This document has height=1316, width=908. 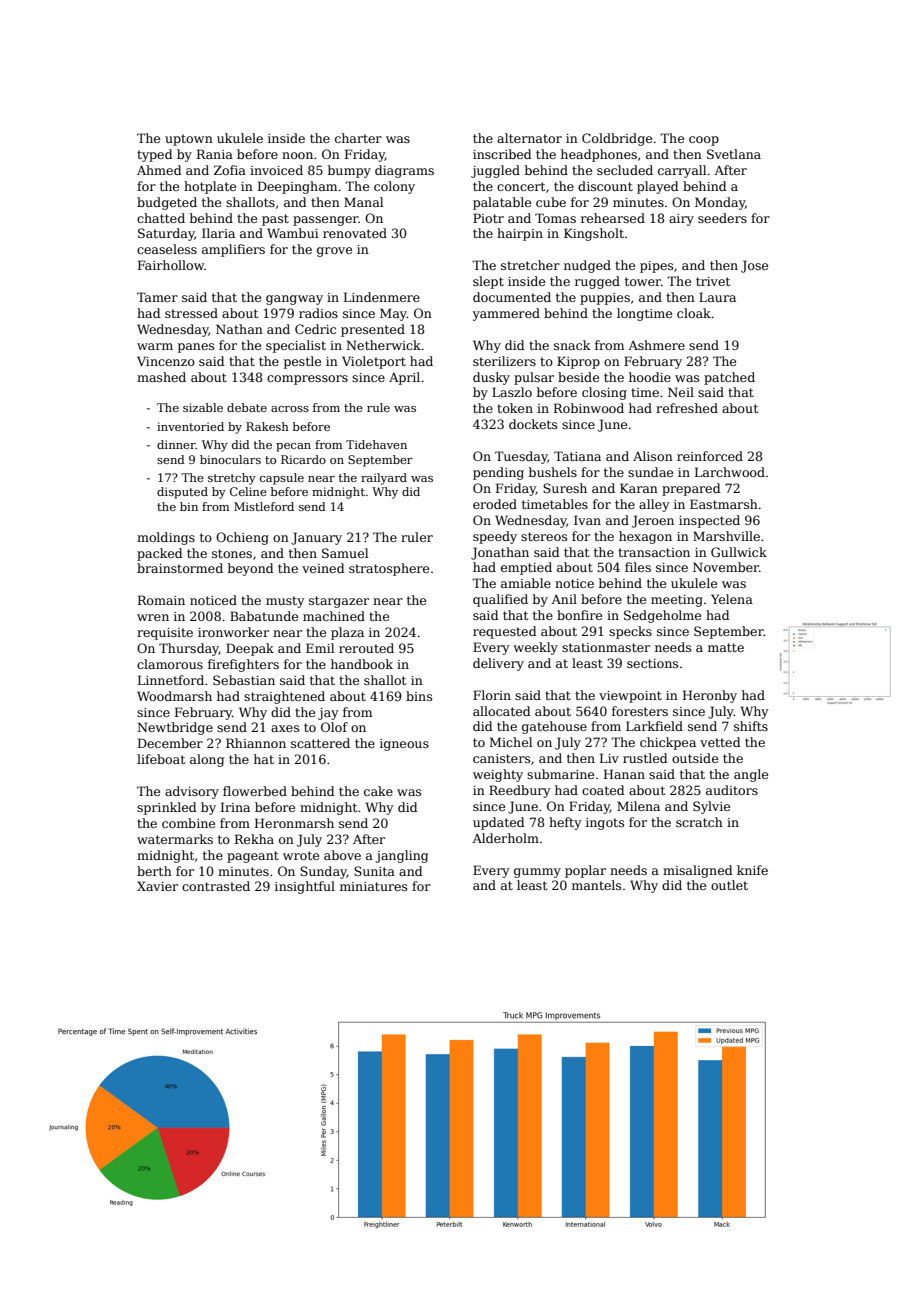 I want to click on noon, so click(x=297, y=155).
